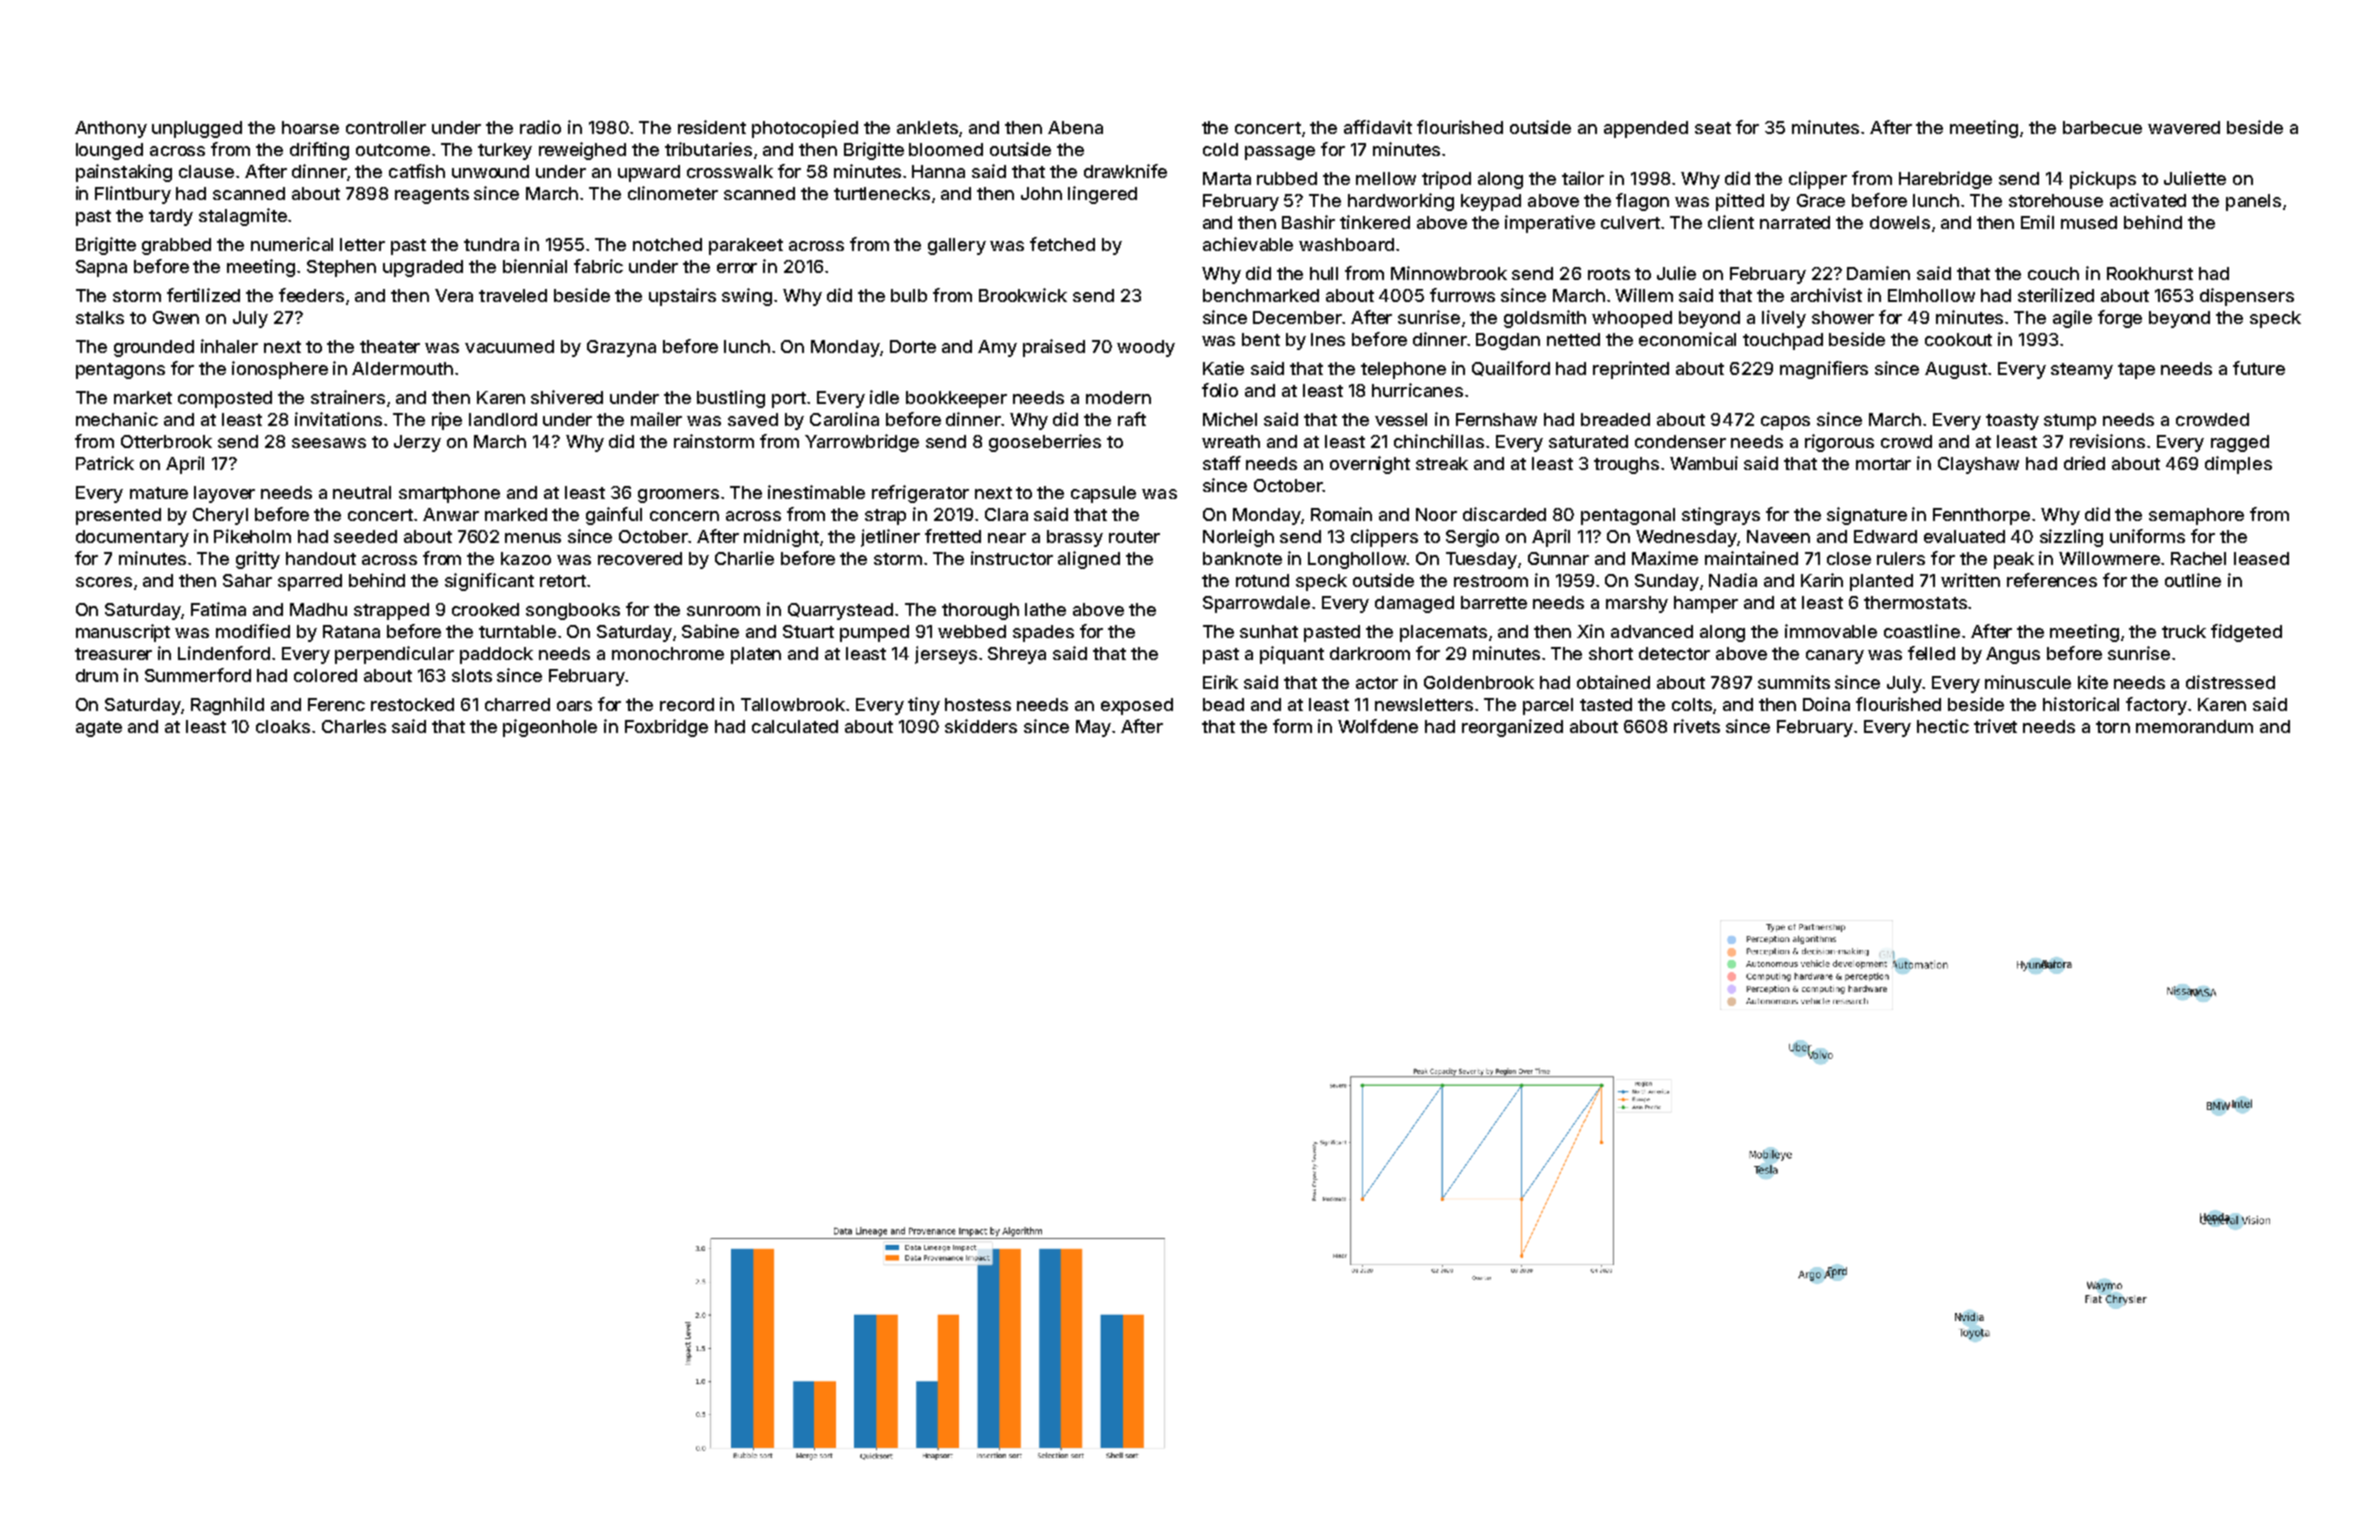 This screenshot has width=2380, height=1540. What do you see at coordinates (171, 217) in the screenshot?
I see `tardy` at bounding box center [171, 217].
